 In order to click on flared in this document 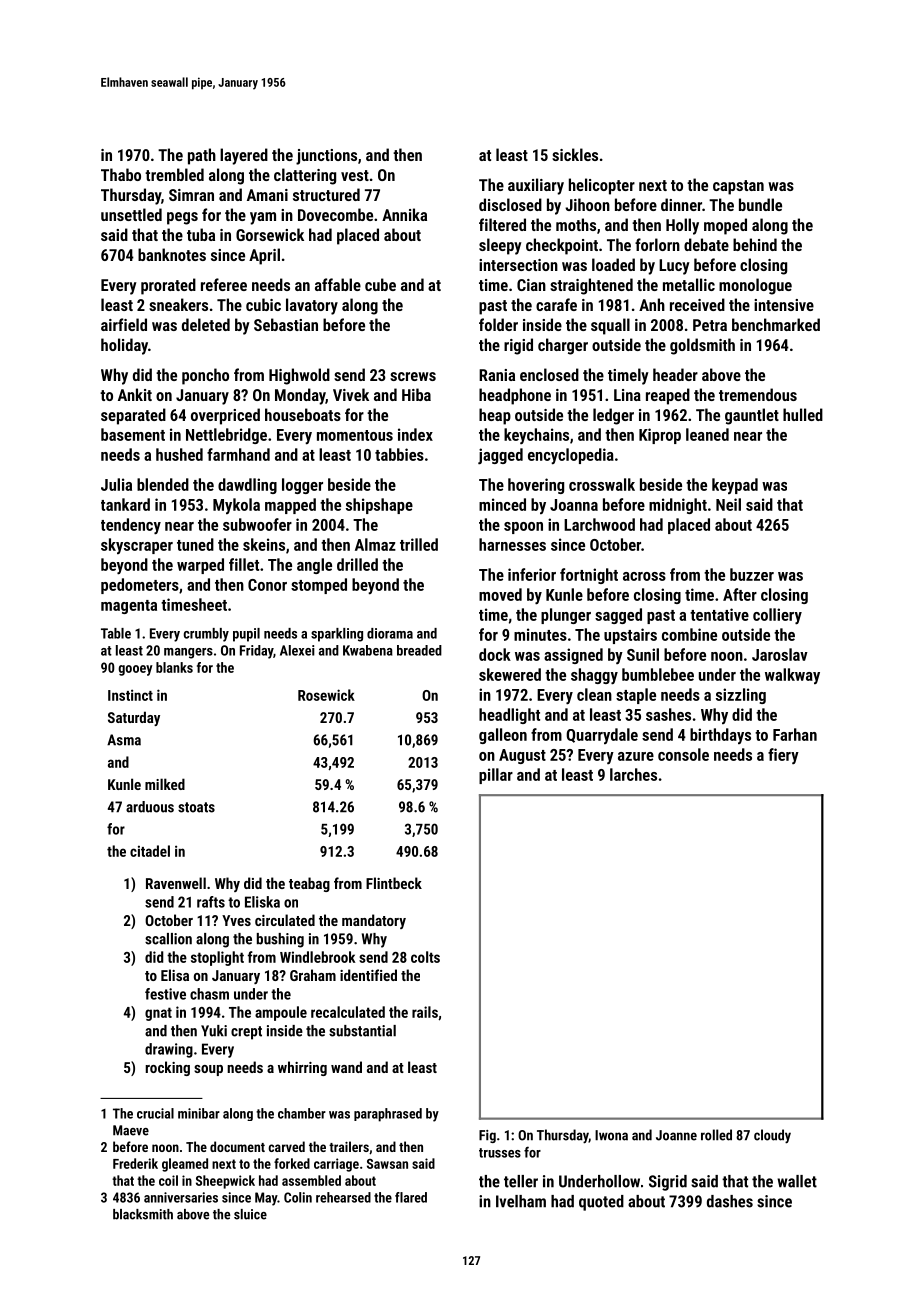, I will do `click(411, 1197)`.
